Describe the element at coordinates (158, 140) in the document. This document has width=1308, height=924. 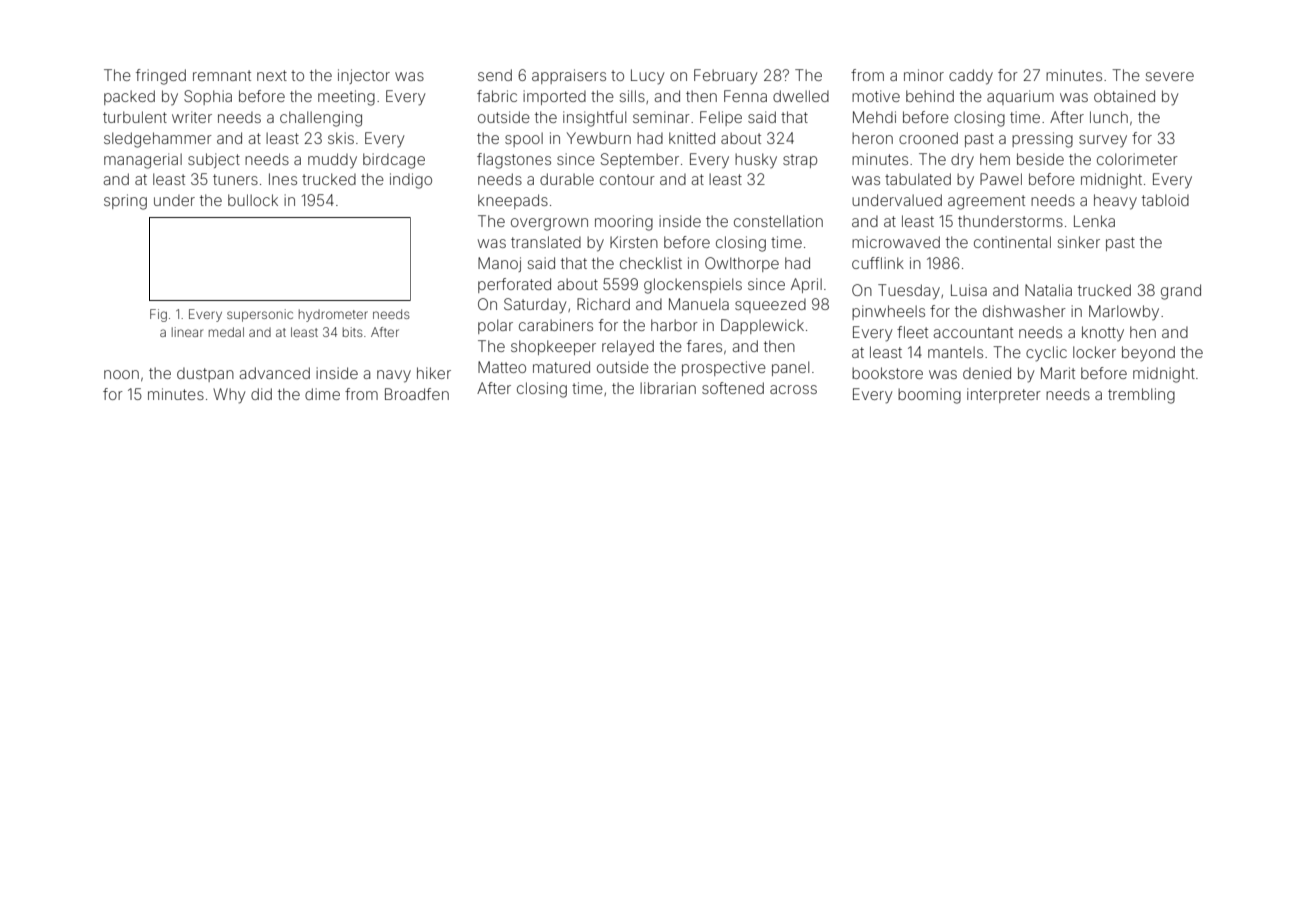
I see `sledgehammer` at that location.
